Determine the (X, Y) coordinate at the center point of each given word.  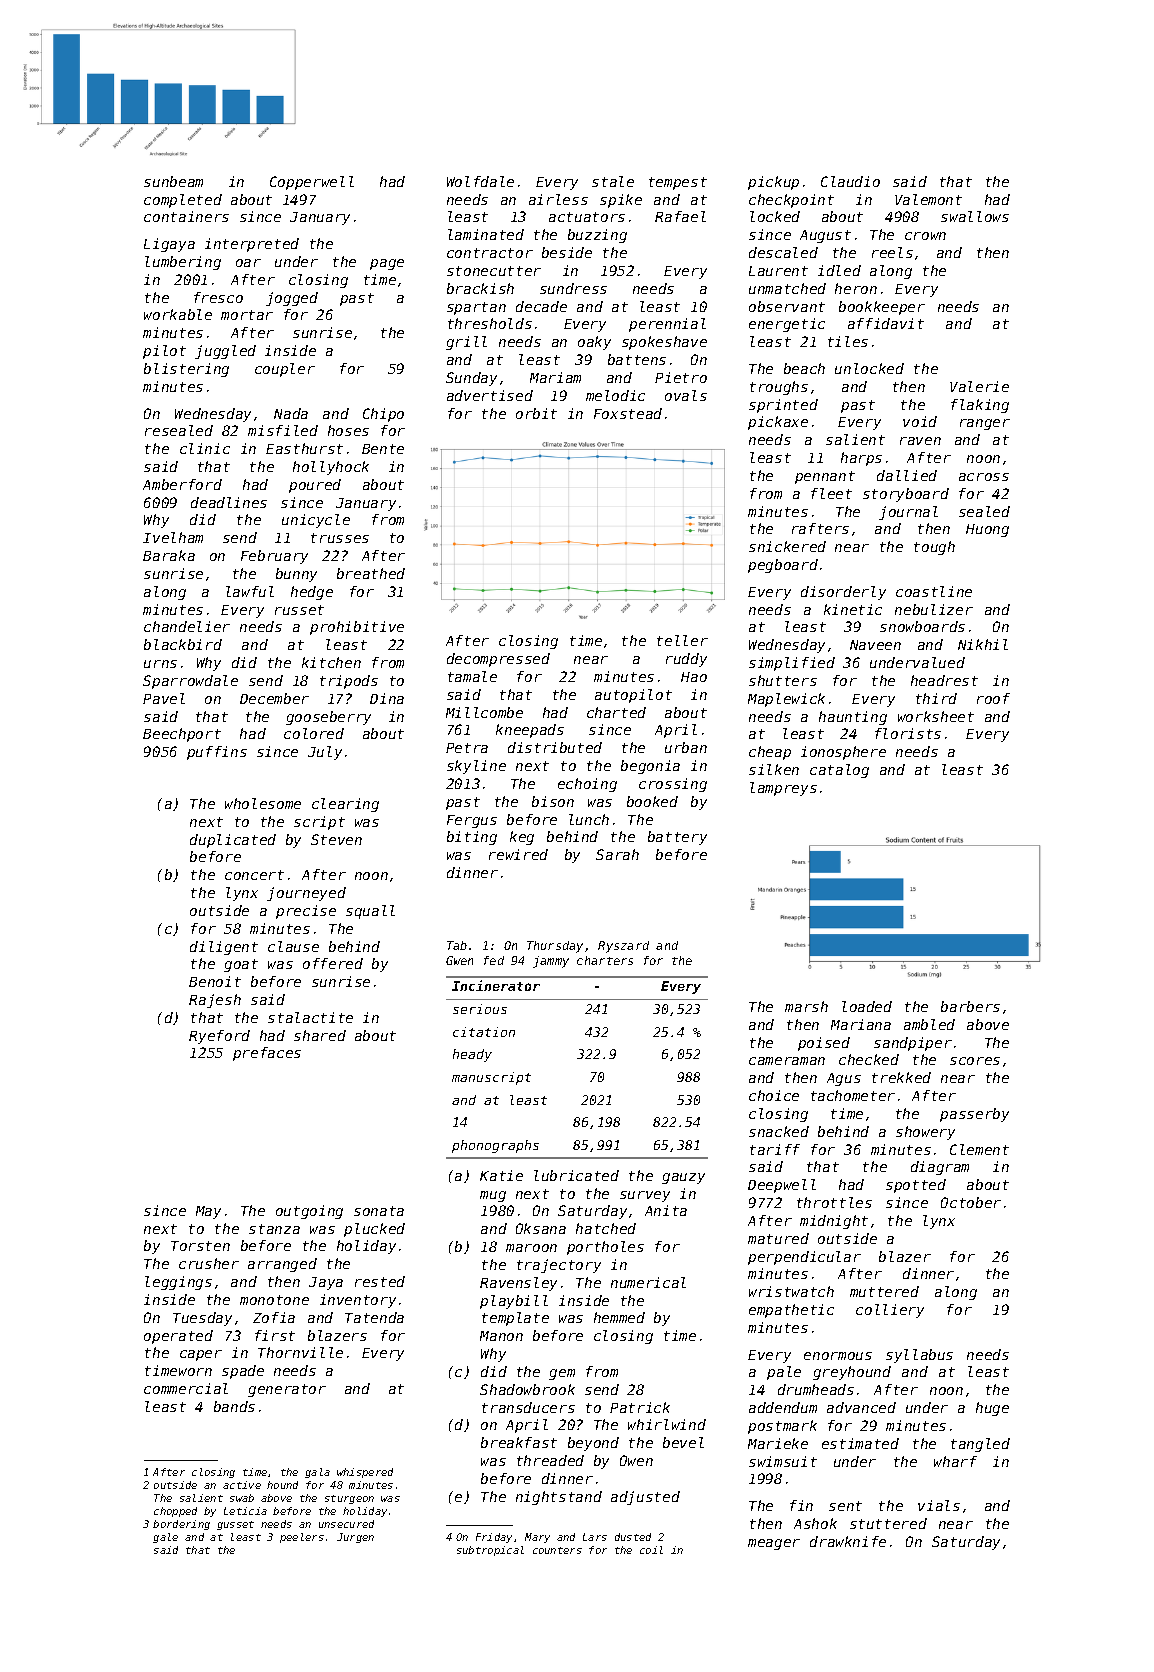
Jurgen (355, 1538)
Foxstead (628, 413)
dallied (907, 475)
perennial (667, 325)
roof (993, 698)
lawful (250, 591)
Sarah (617, 854)
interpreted (252, 245)
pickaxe (778, 423)
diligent (224, 948)
